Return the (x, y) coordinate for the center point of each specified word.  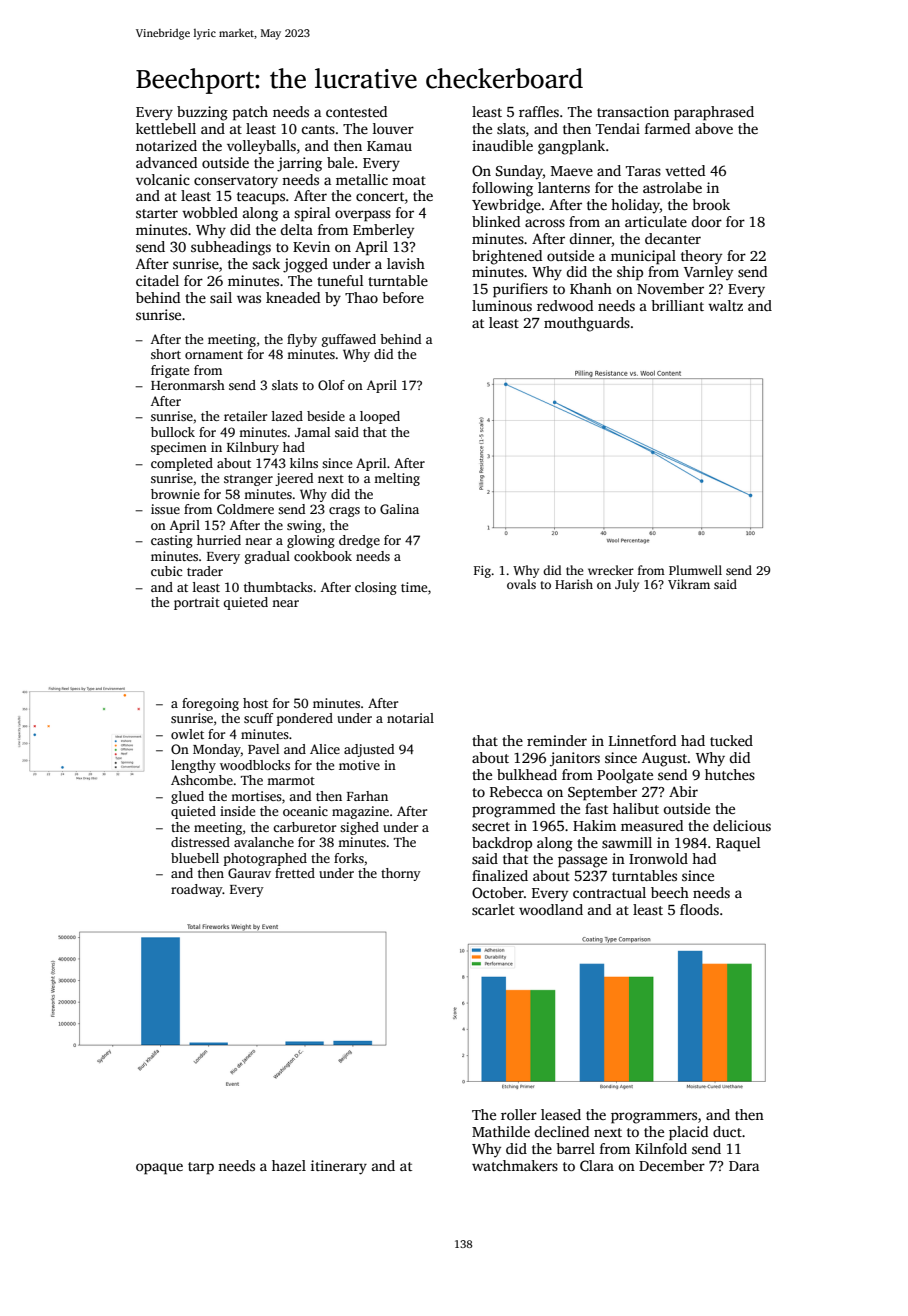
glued (187, 797)
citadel (157, 280)
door (706, 221)
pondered (305, 719)
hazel (289, 1165)
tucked (731, 740)
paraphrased (714, 113)
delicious (742, 825)
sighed (359, 828)
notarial (410, 718)
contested (356, 111)
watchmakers (515, 1165)
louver (393, 128)
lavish (406, 263)
